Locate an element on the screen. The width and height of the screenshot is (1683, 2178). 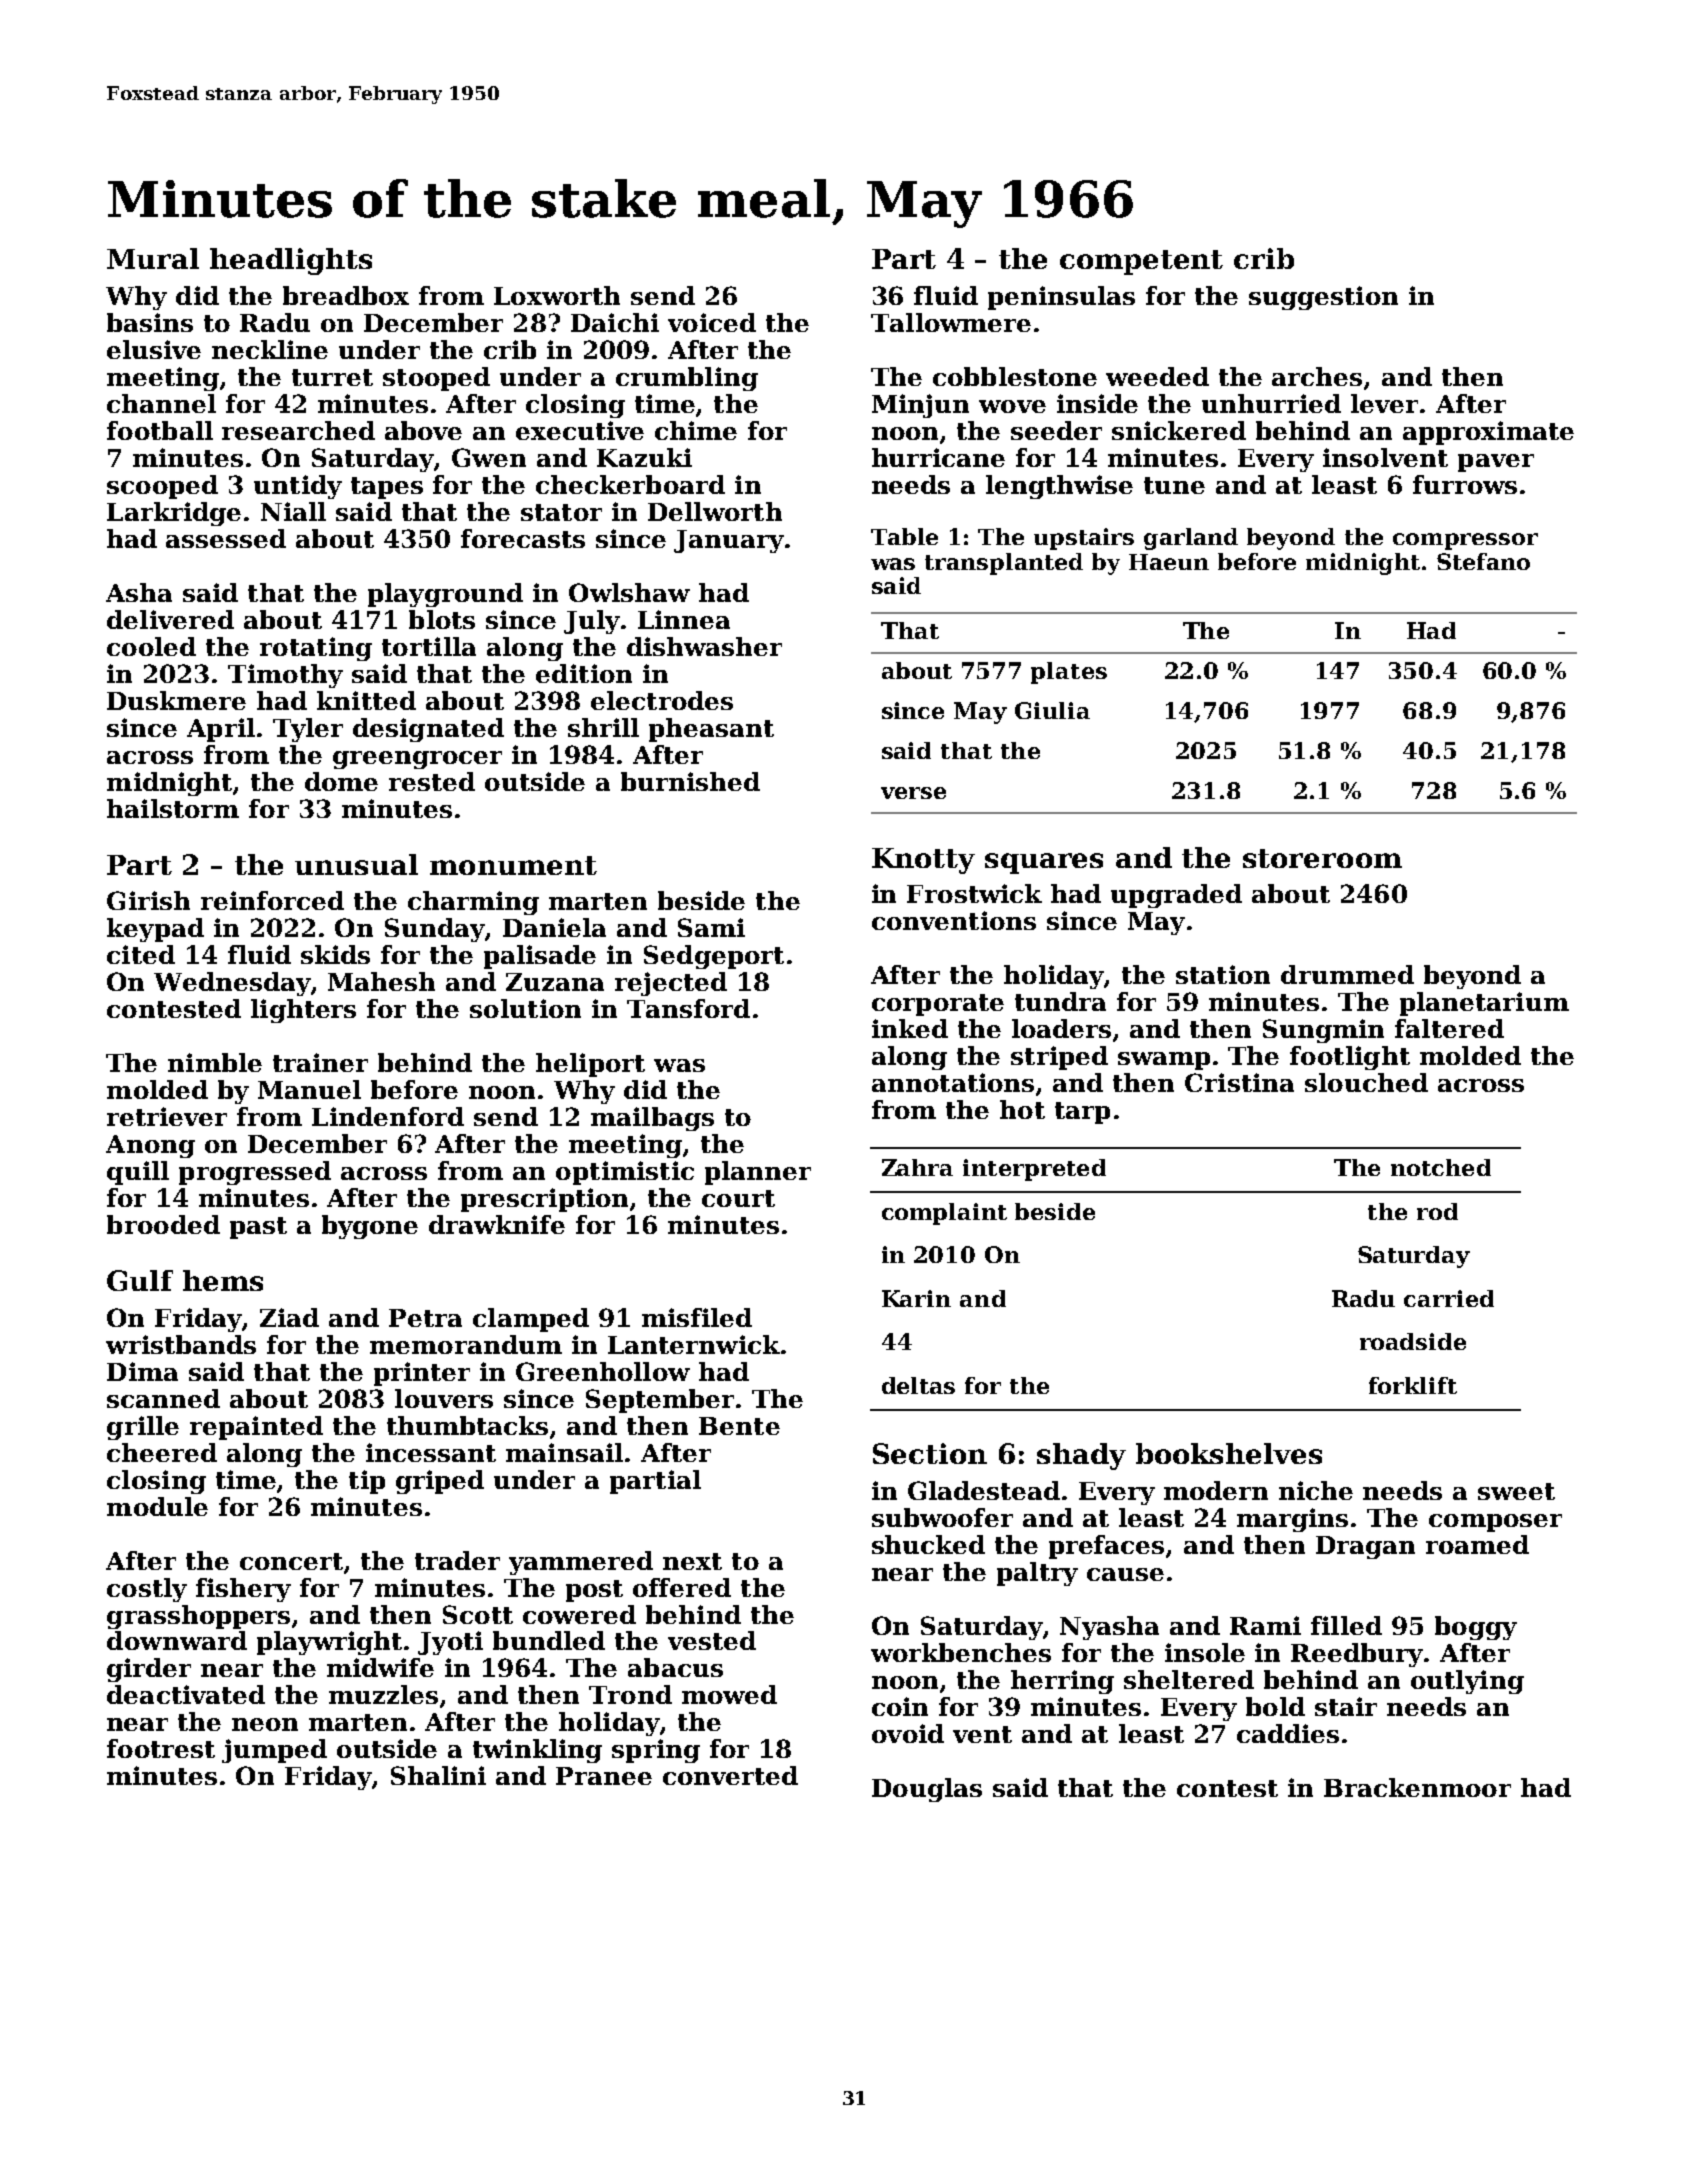
Brackenmoor is located at coordinates (1417, 1787).
